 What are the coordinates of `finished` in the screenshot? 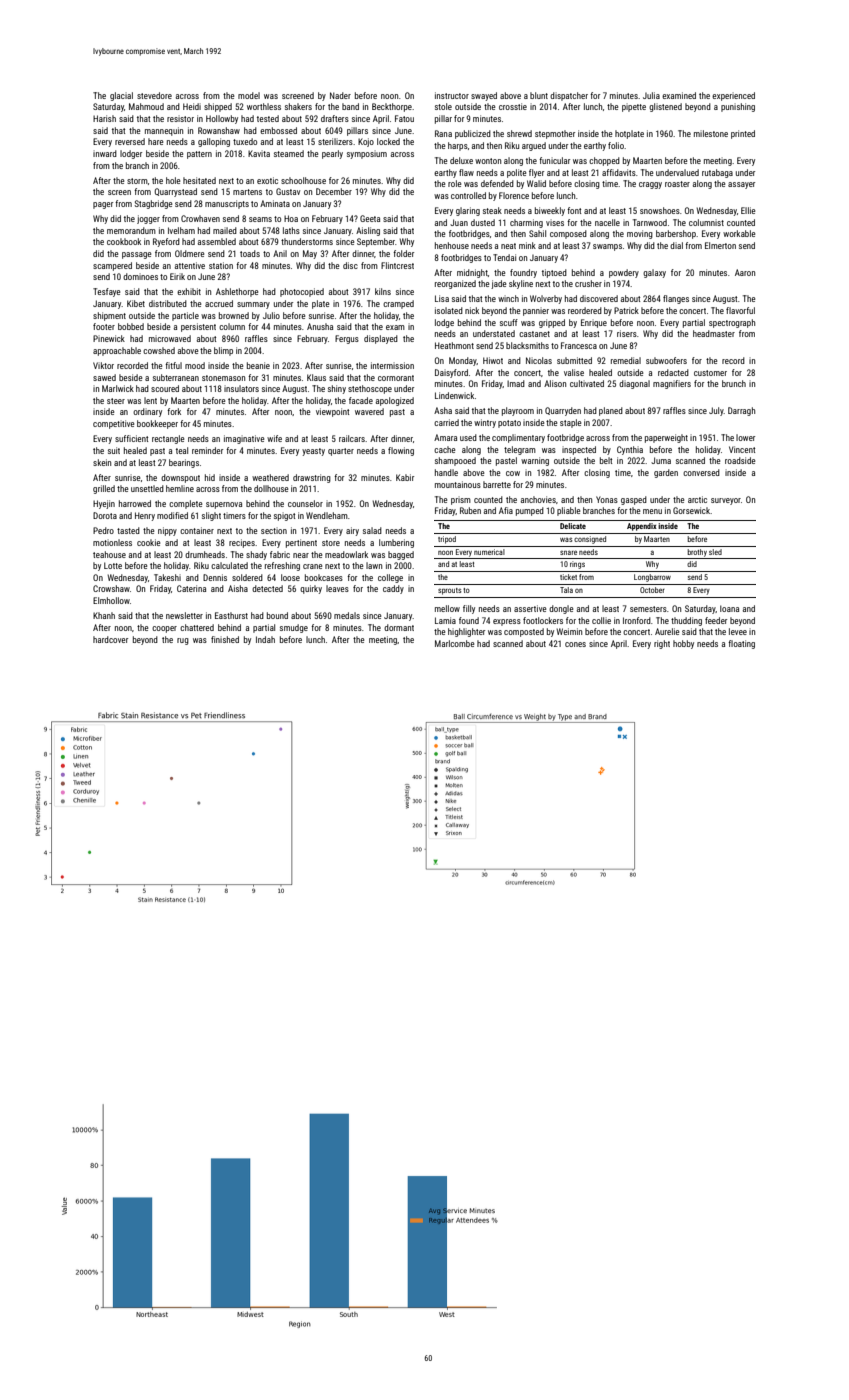 It's located at (225, 639).
